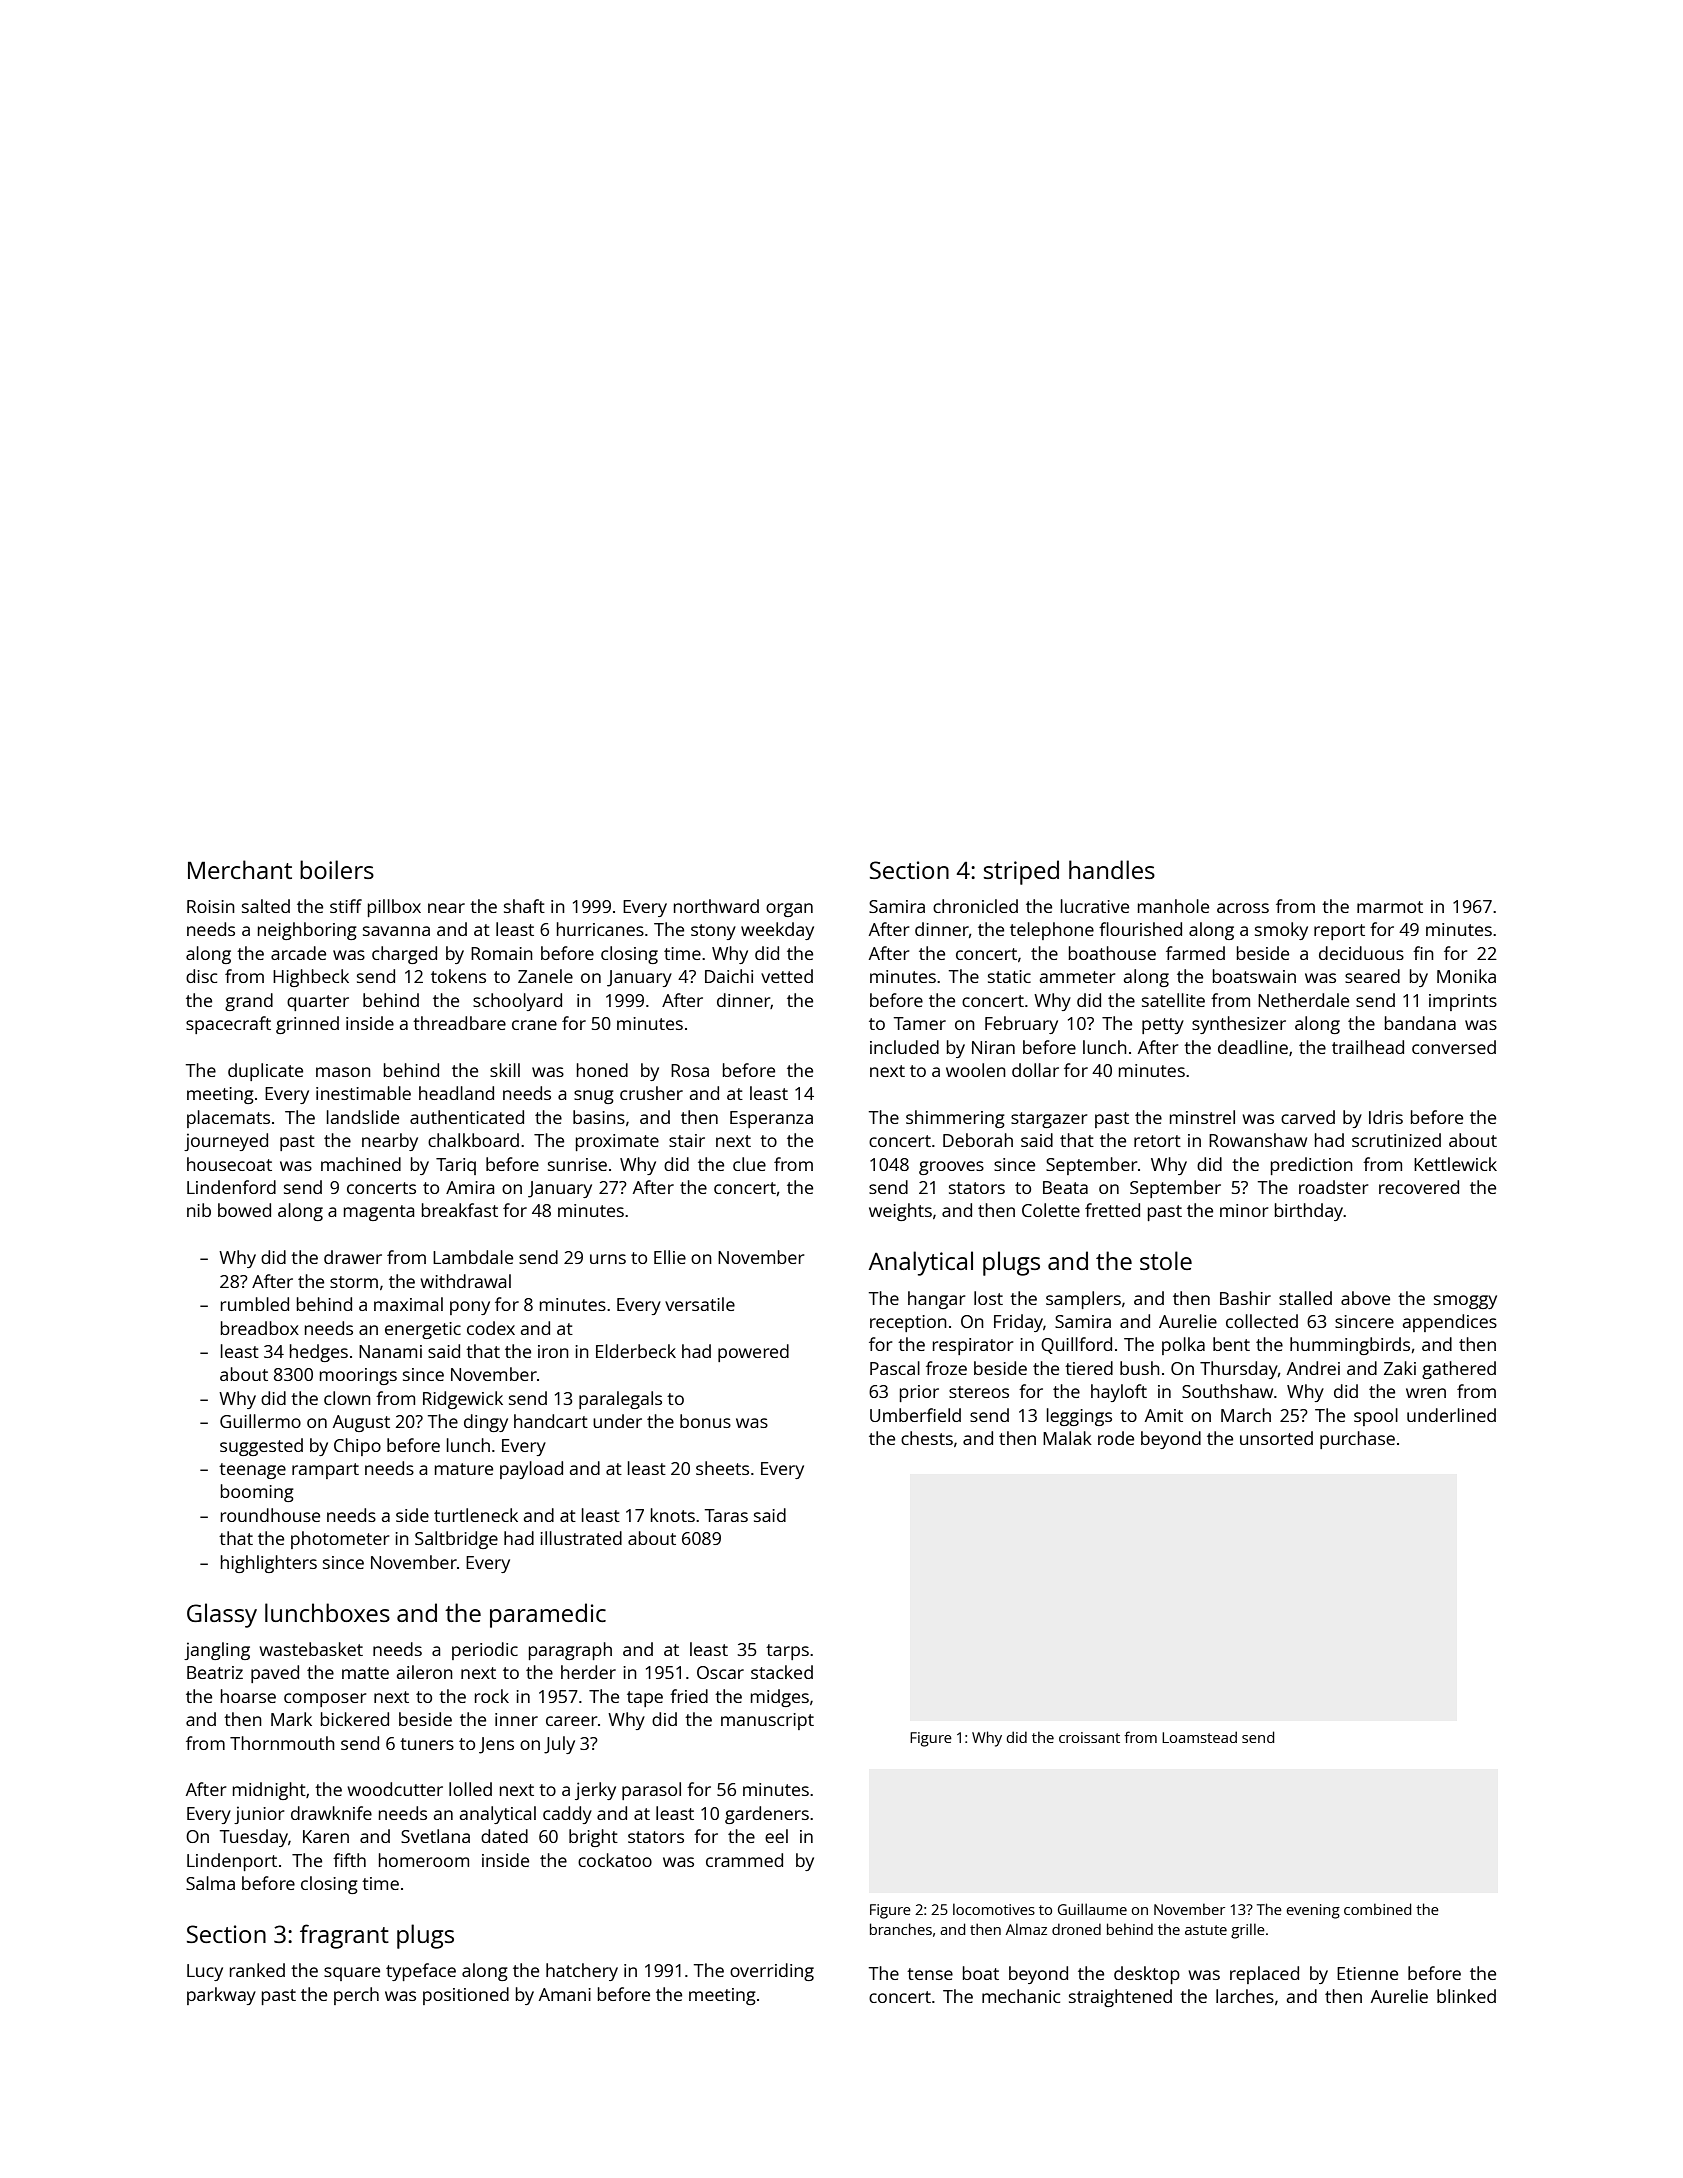 Image resolution: width=1683 pixels, height=2178 pixels. Describe the element at coordinates (716, 906) in the page. I see `northward` at that location.
